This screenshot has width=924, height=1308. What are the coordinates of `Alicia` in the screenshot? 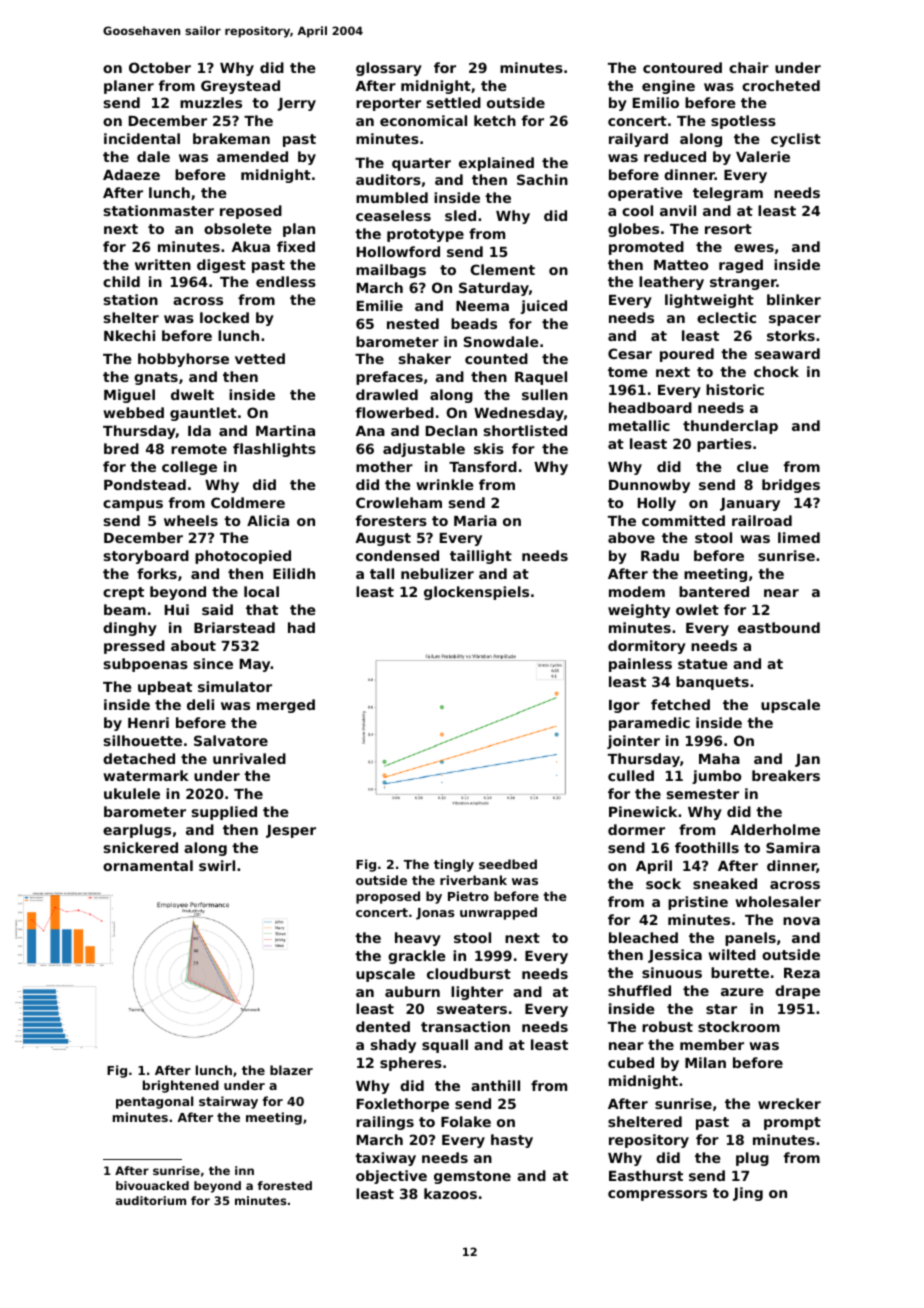 It's located at (268, 520).
